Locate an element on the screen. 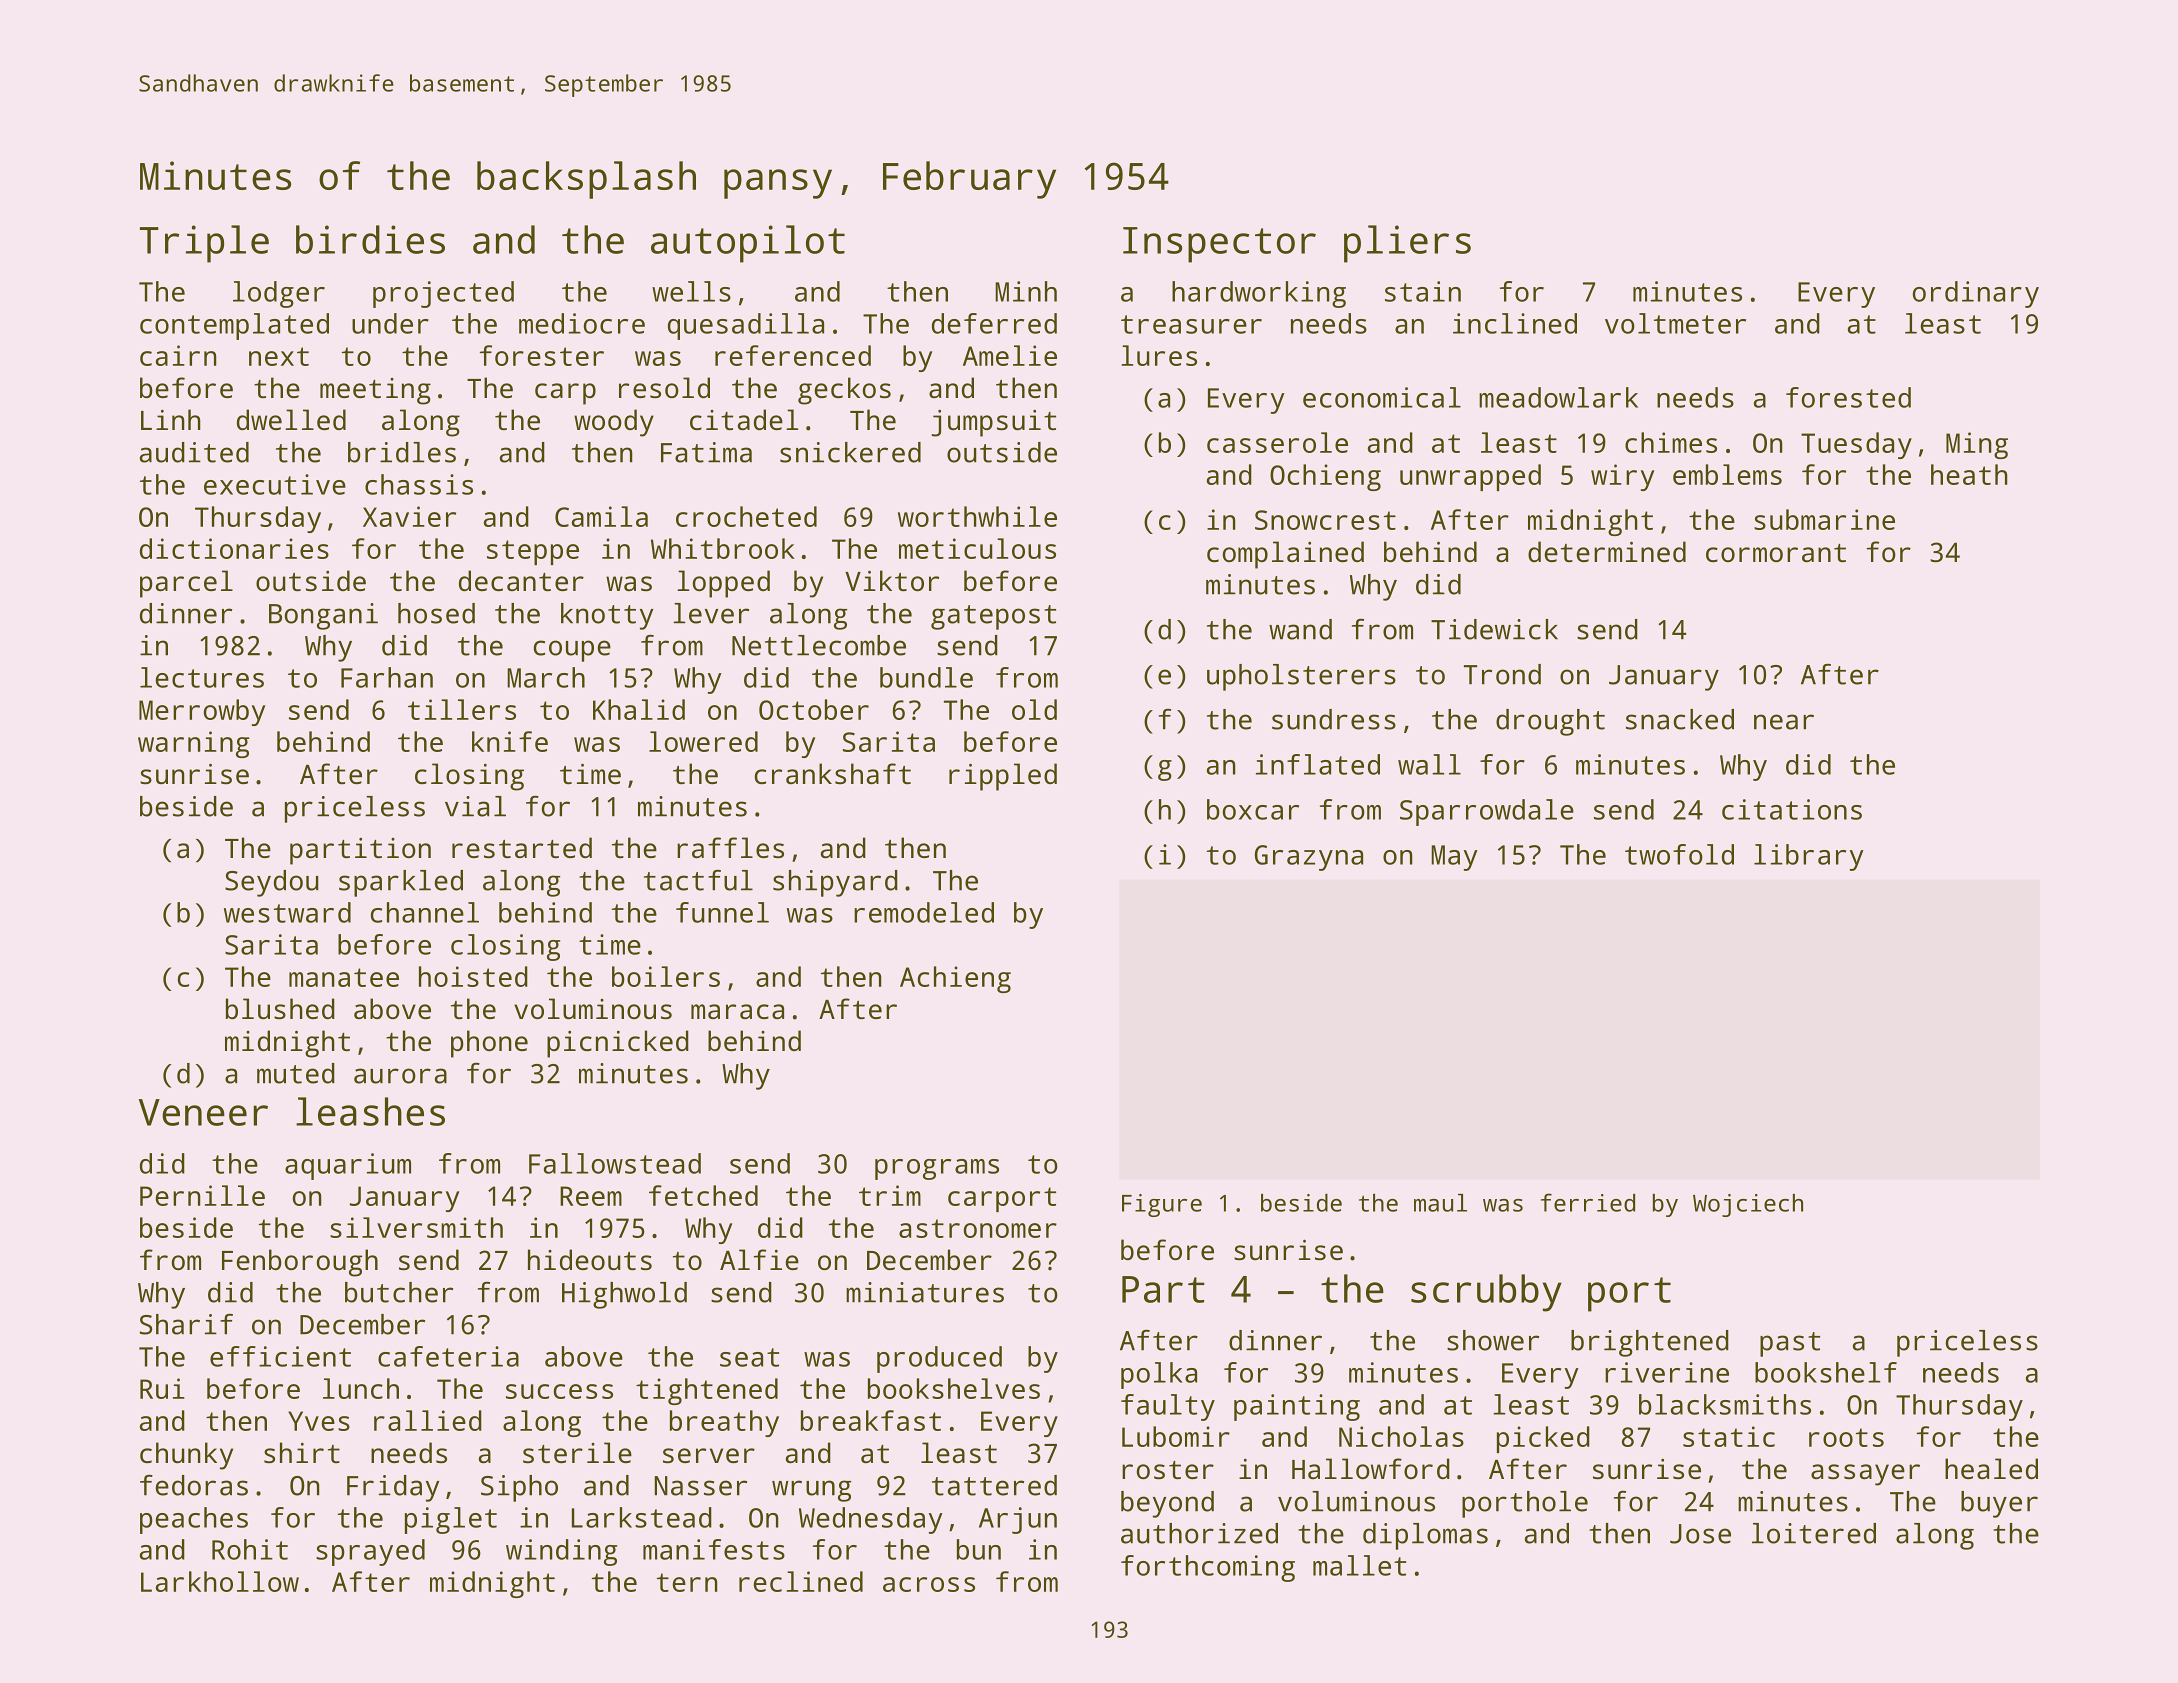  maraca is located at coordinates (737, 1011).
